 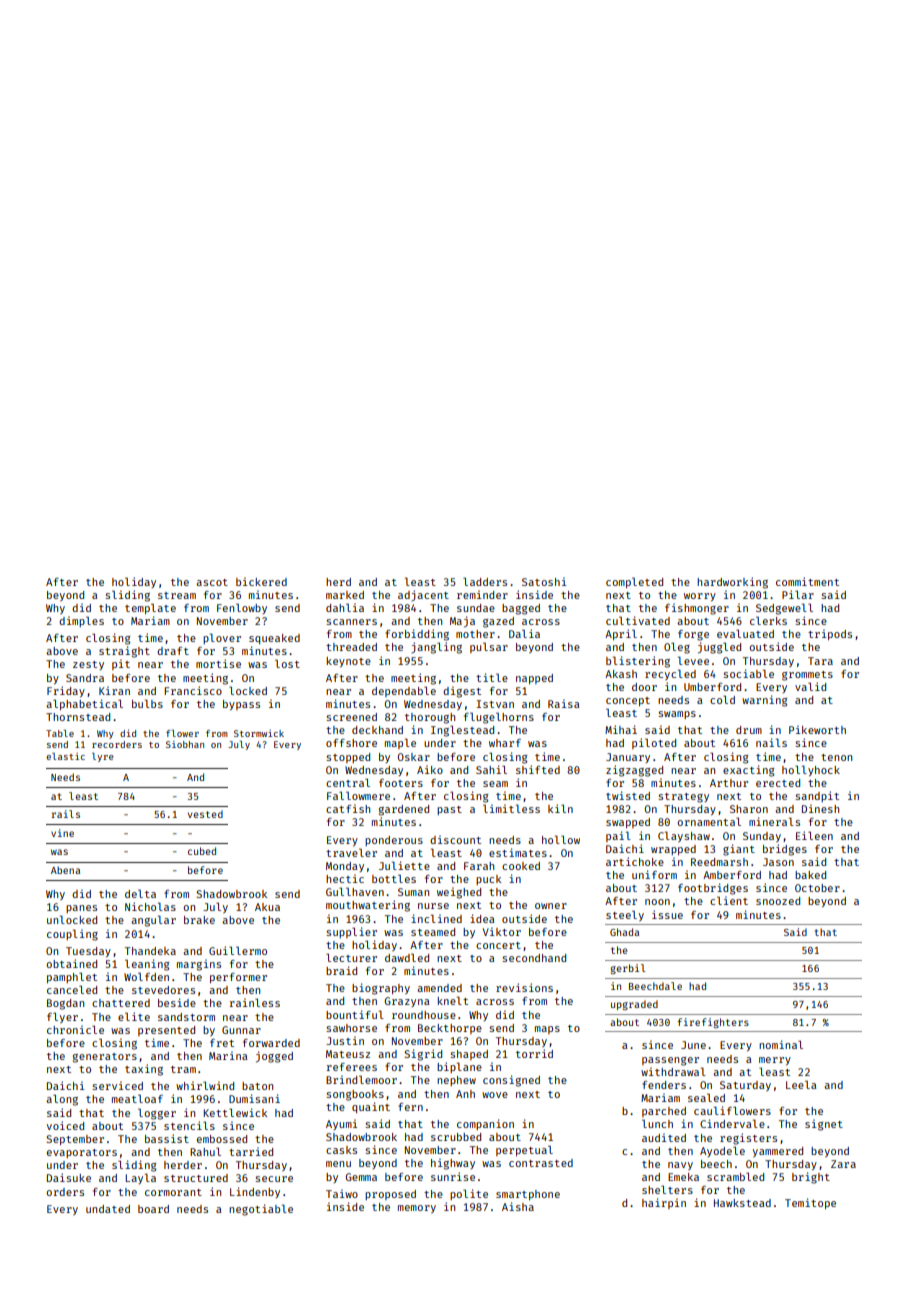 I want to click on merry, so click(x=775, y=1061).
